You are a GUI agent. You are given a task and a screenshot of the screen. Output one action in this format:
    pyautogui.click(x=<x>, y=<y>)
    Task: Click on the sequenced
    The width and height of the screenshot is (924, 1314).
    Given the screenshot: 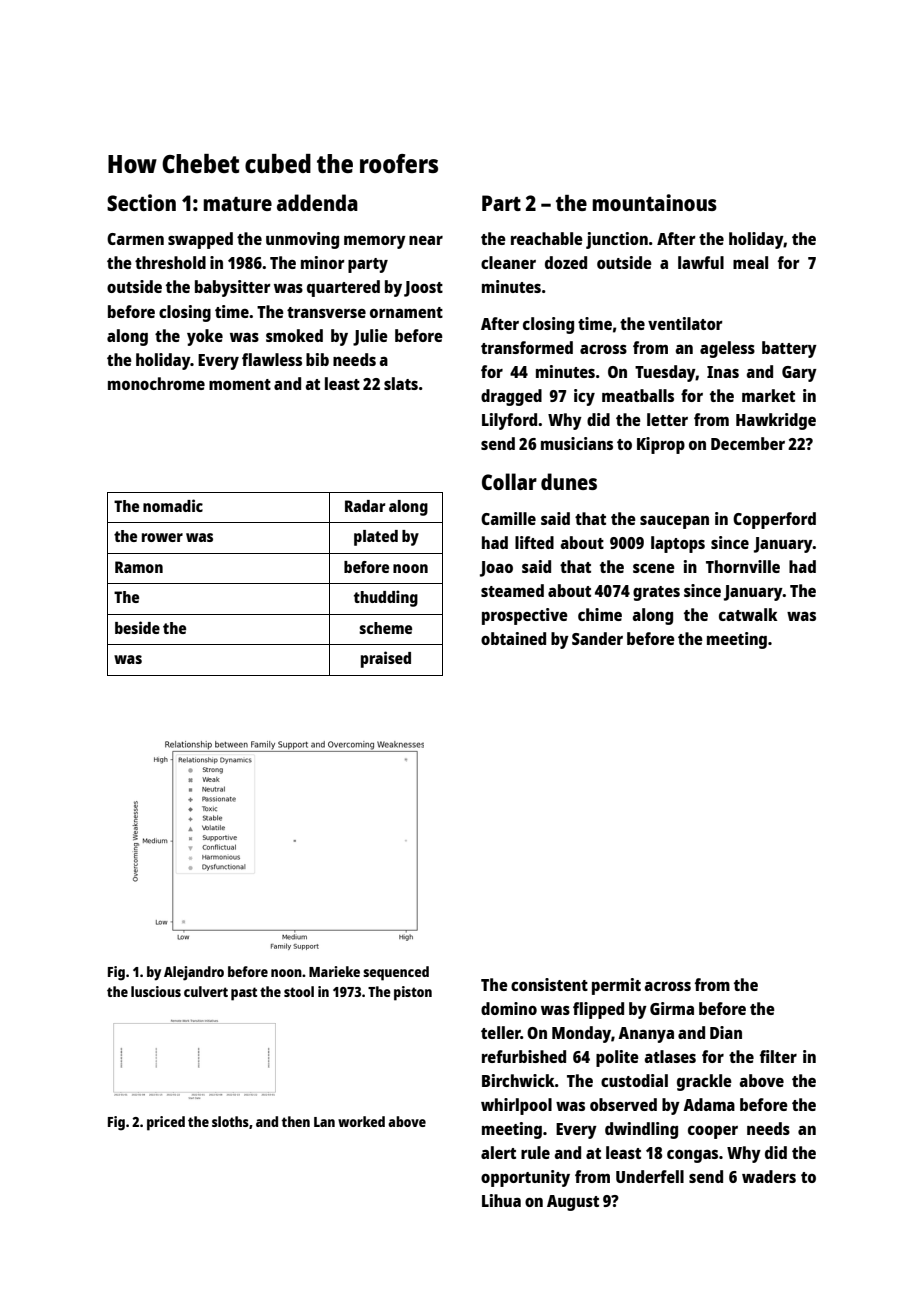 What is the action you would take?
    pyautogui.click(x=396, y=973)
